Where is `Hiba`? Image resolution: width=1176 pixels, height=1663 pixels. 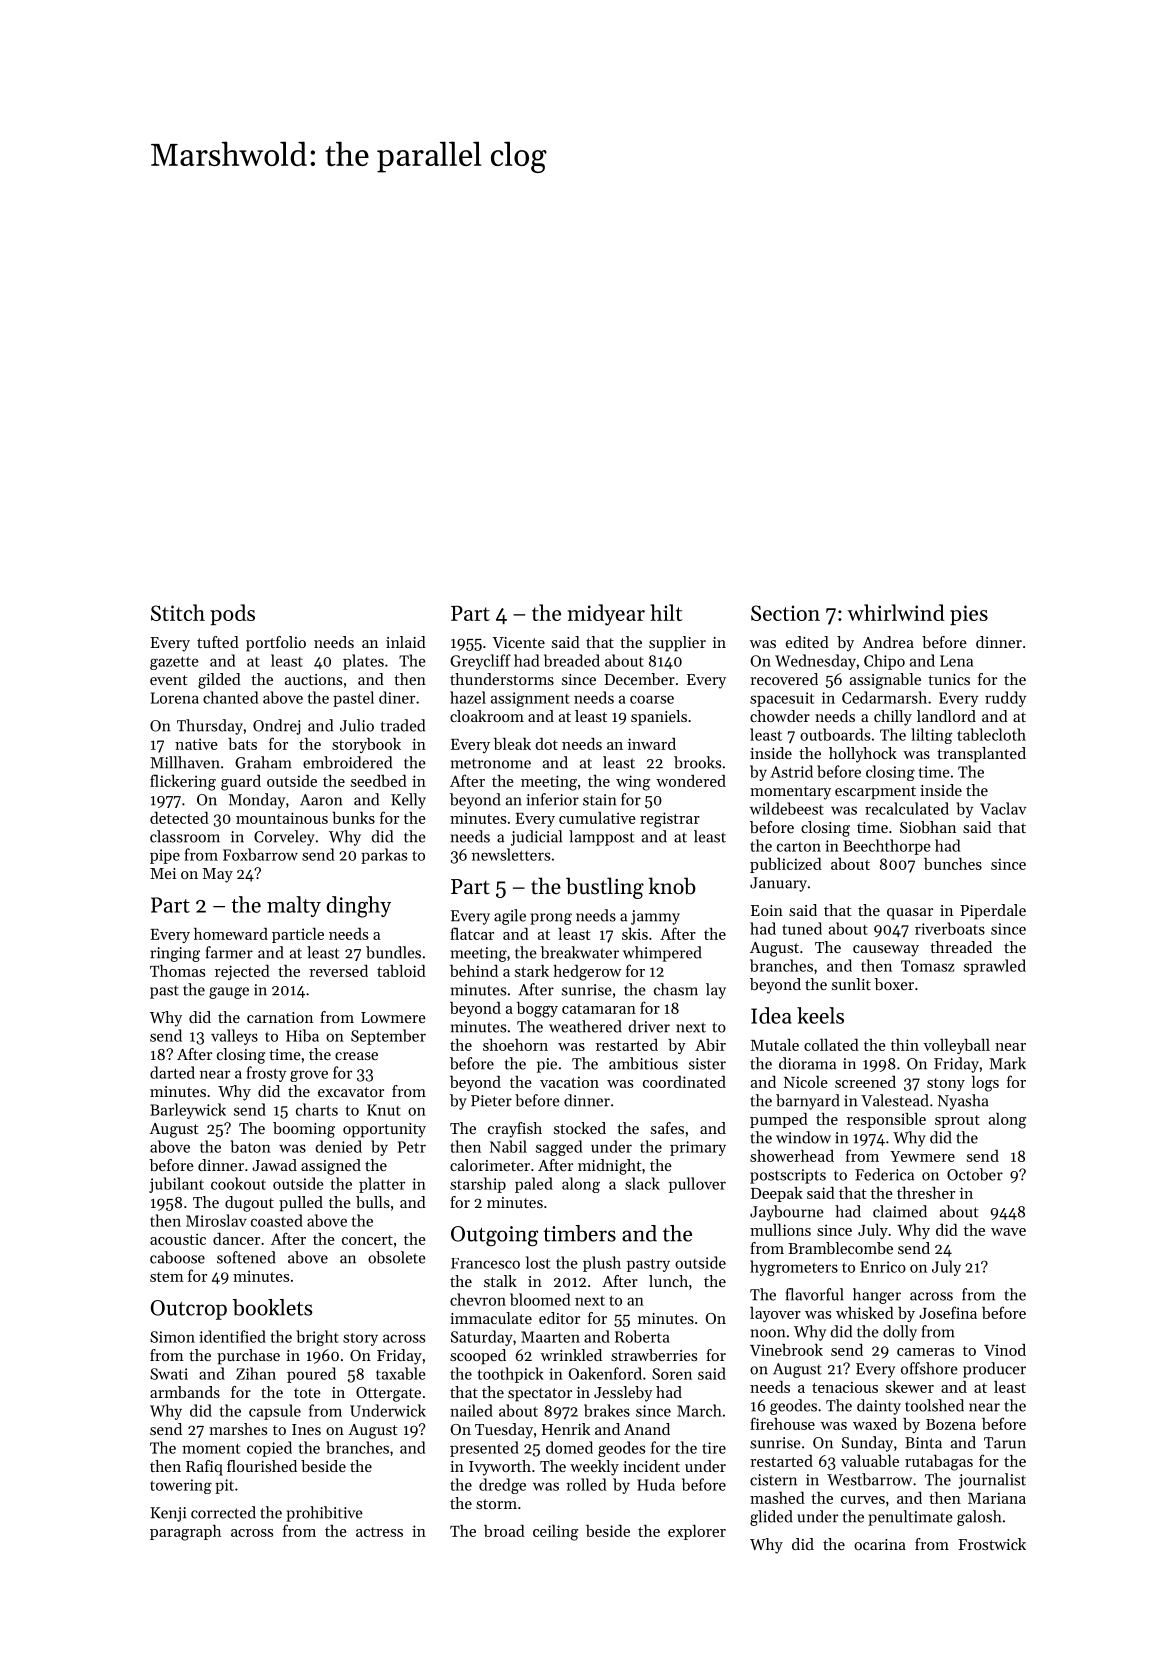 Hiba is located at coordinates (302, 1035).
